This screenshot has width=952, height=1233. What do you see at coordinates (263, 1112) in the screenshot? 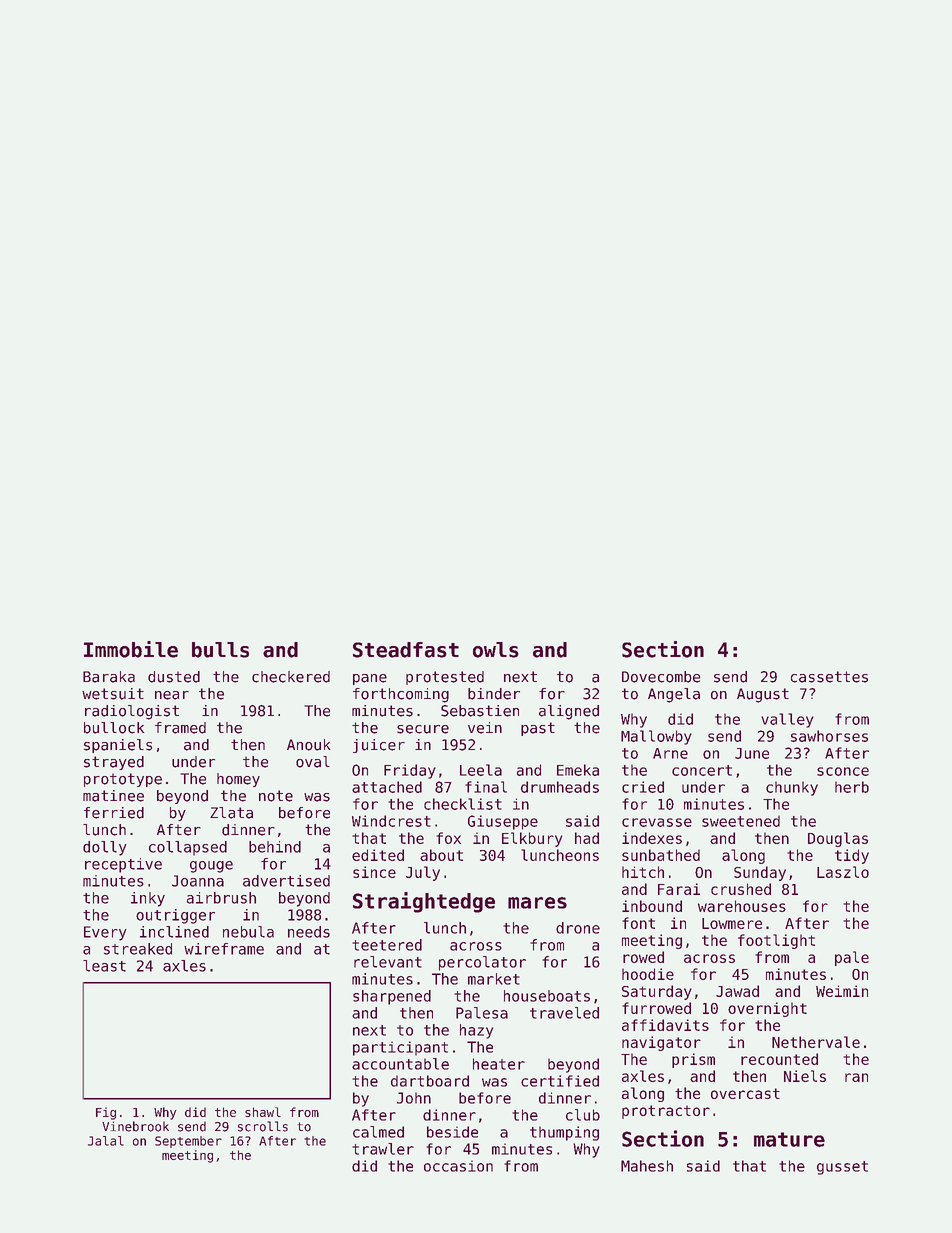
I see `shawl` at bounding box center [263, 1112].
